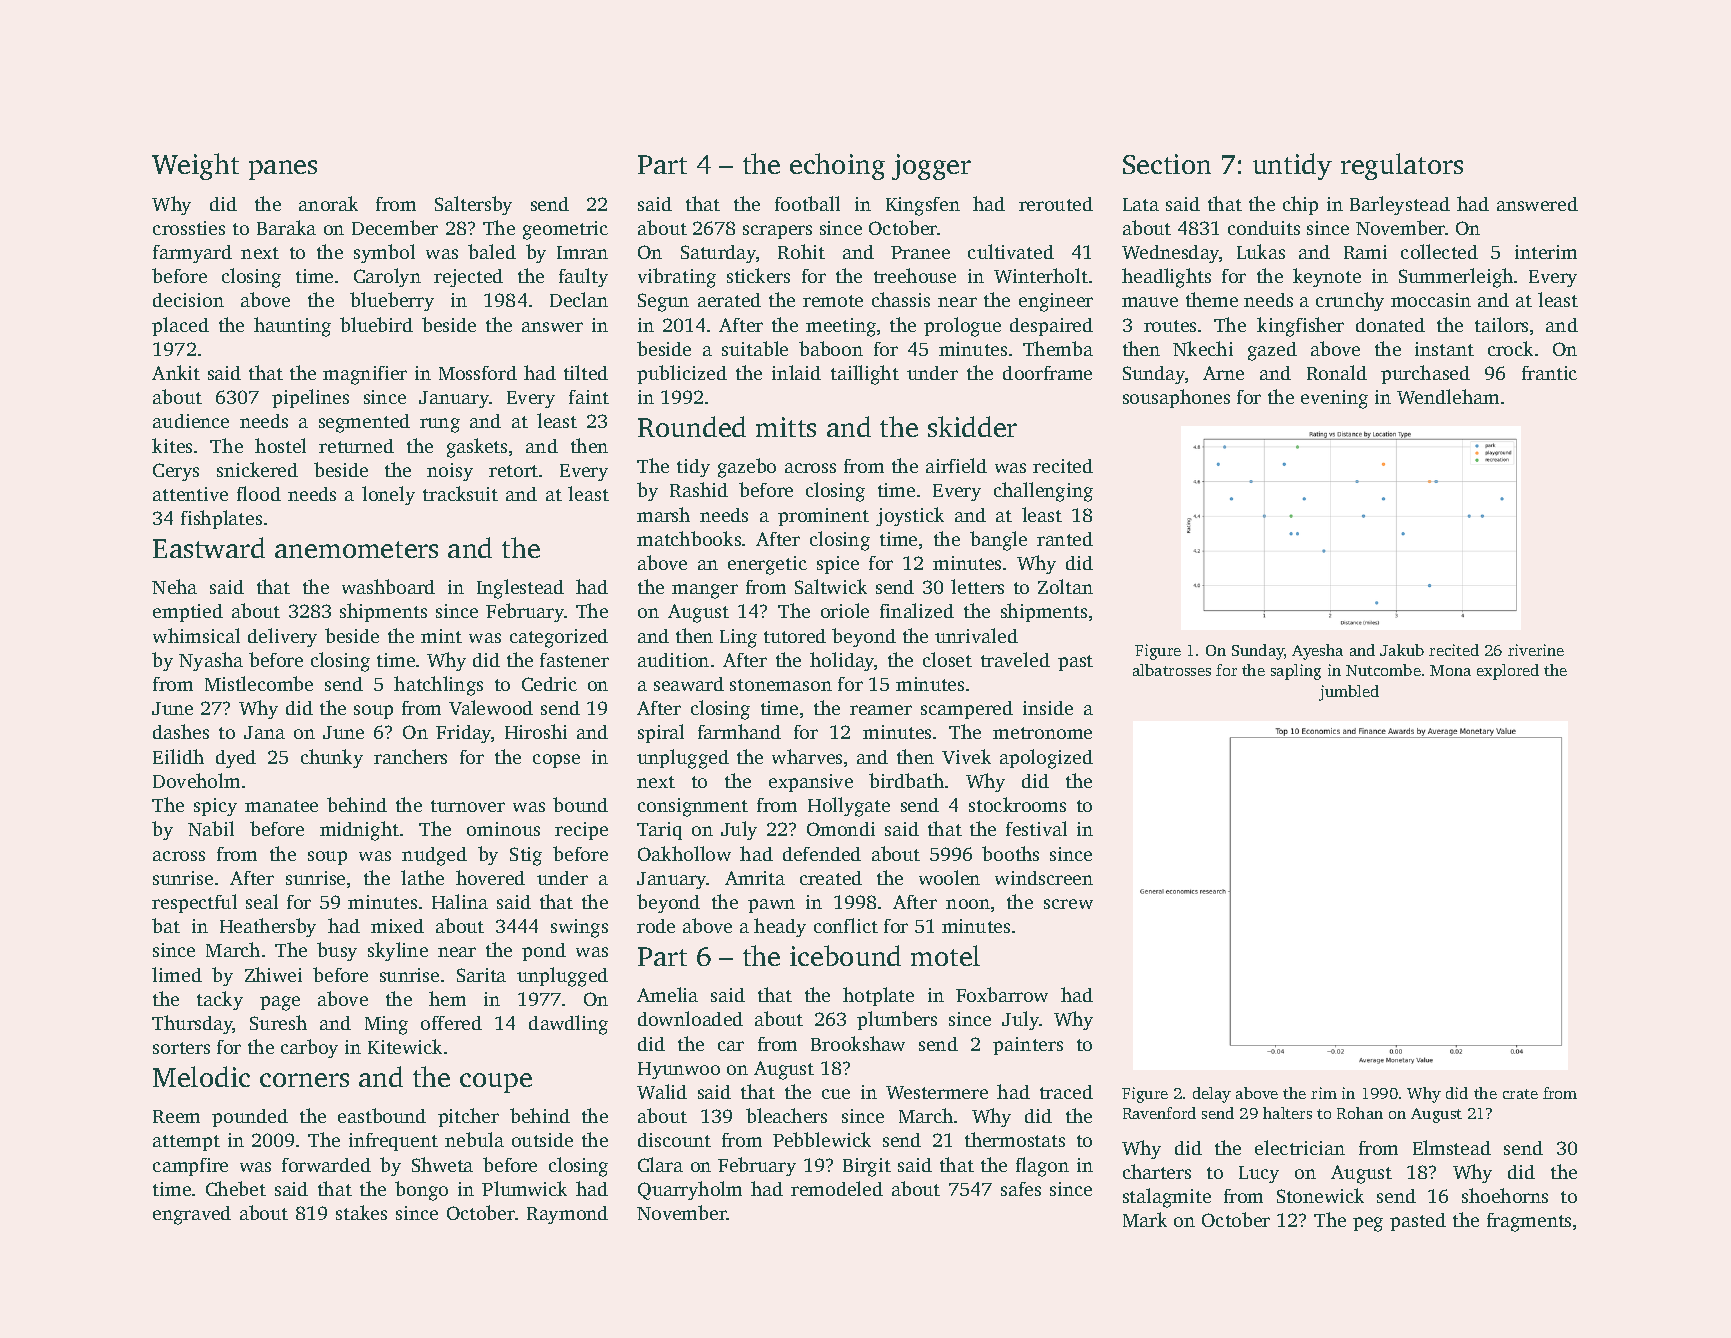  I want to click on Melodic, so click(201, 1076).
